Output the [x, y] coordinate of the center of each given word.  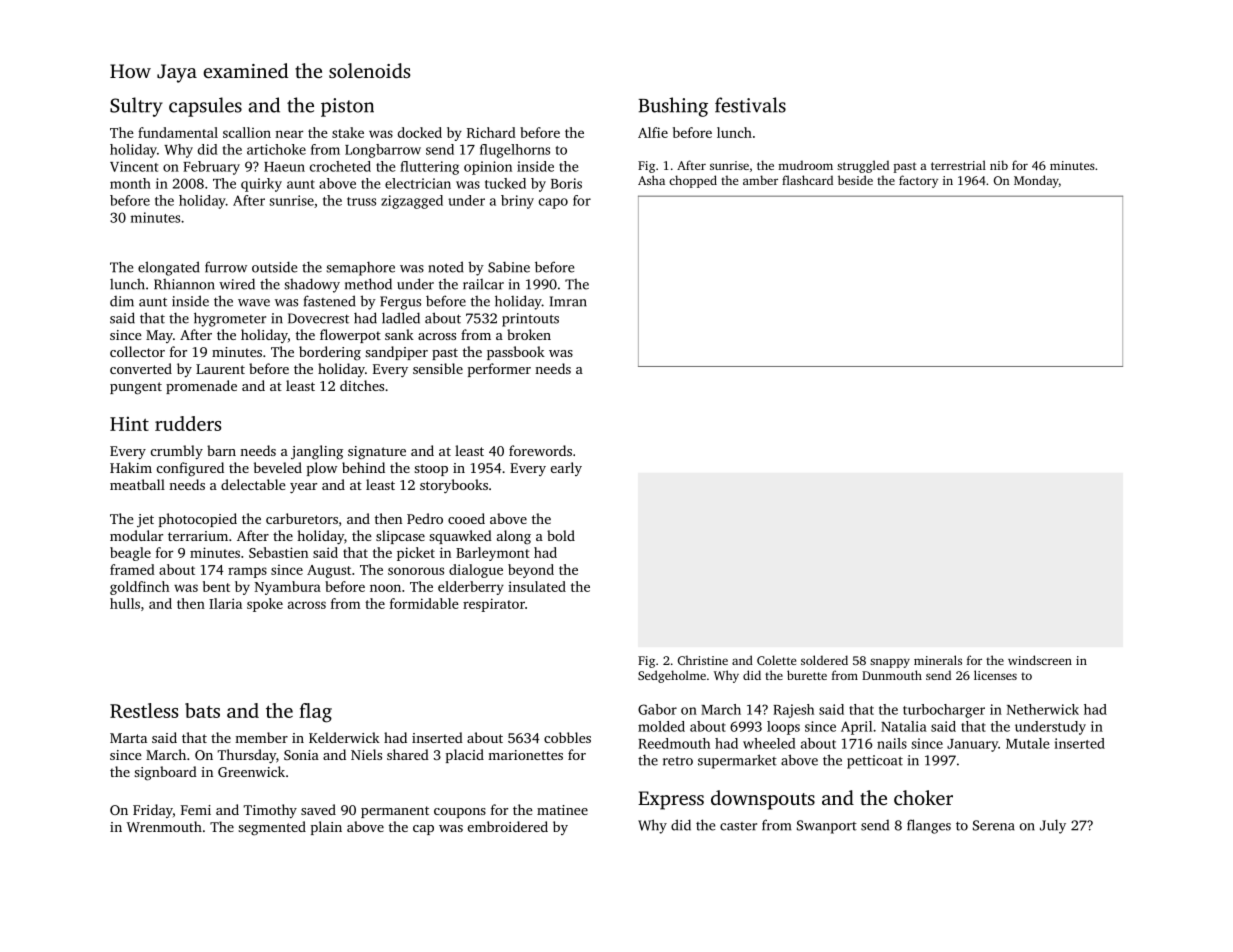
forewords [540, 450]
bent [216, 586]
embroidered [508, 826]
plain [326, 828]
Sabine [509, 267]
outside [274, 267]
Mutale [1028, 743]
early [566, 469]
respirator [494, 605]
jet [145, 520]
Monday [1036, 181]
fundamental [178, 132]
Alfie [653, 132]
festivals [750, 105]
